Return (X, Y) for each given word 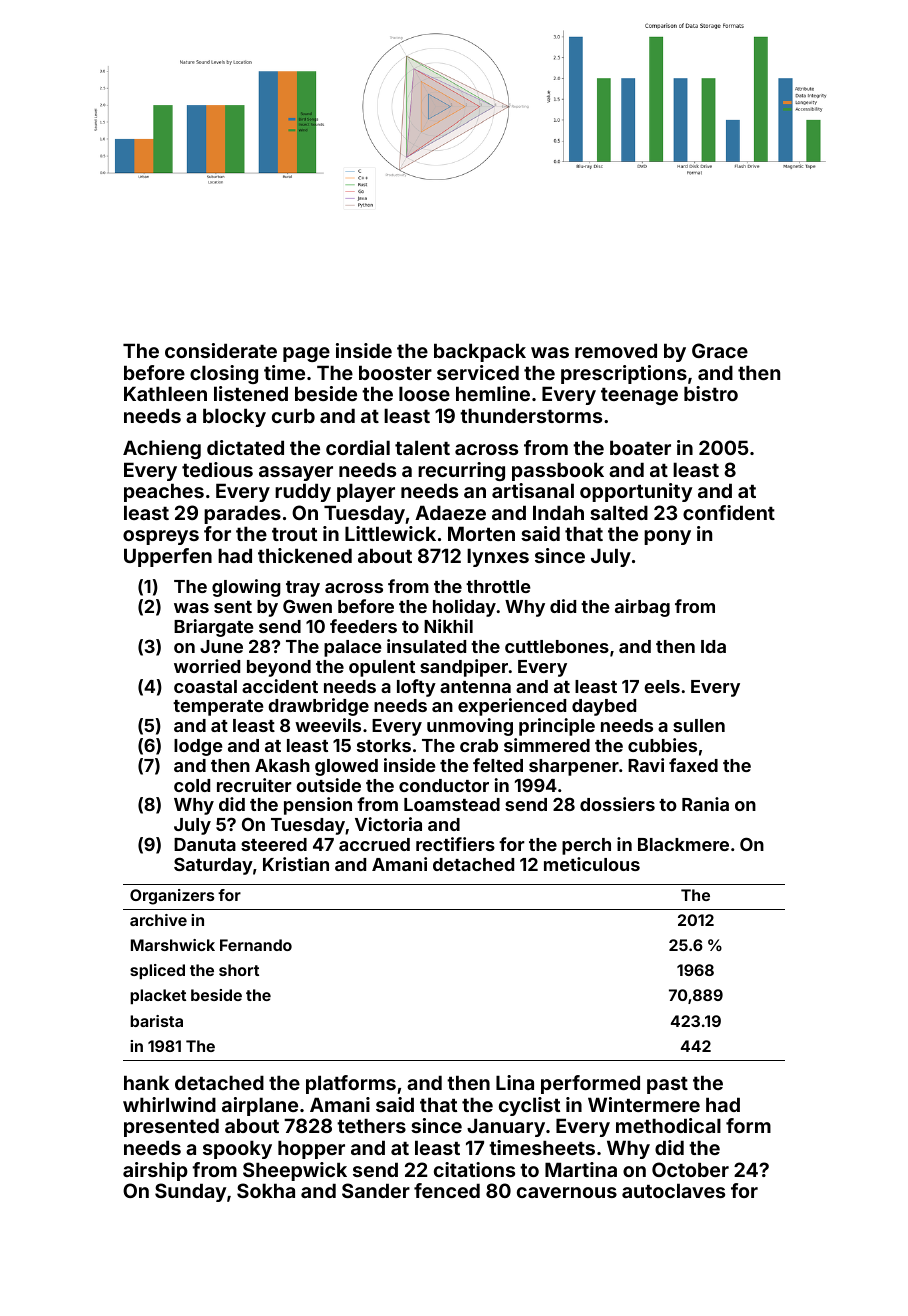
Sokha (266, 1190)
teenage (639, 396)
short (239, 970)
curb (293, 415)
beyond (279, 668)
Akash (282, 765)
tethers (371, 1125)
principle (557, 727)
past (667, 1085)
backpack (480, 352)
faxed (693, 765)
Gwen (307, 606)
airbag (642, 608)
